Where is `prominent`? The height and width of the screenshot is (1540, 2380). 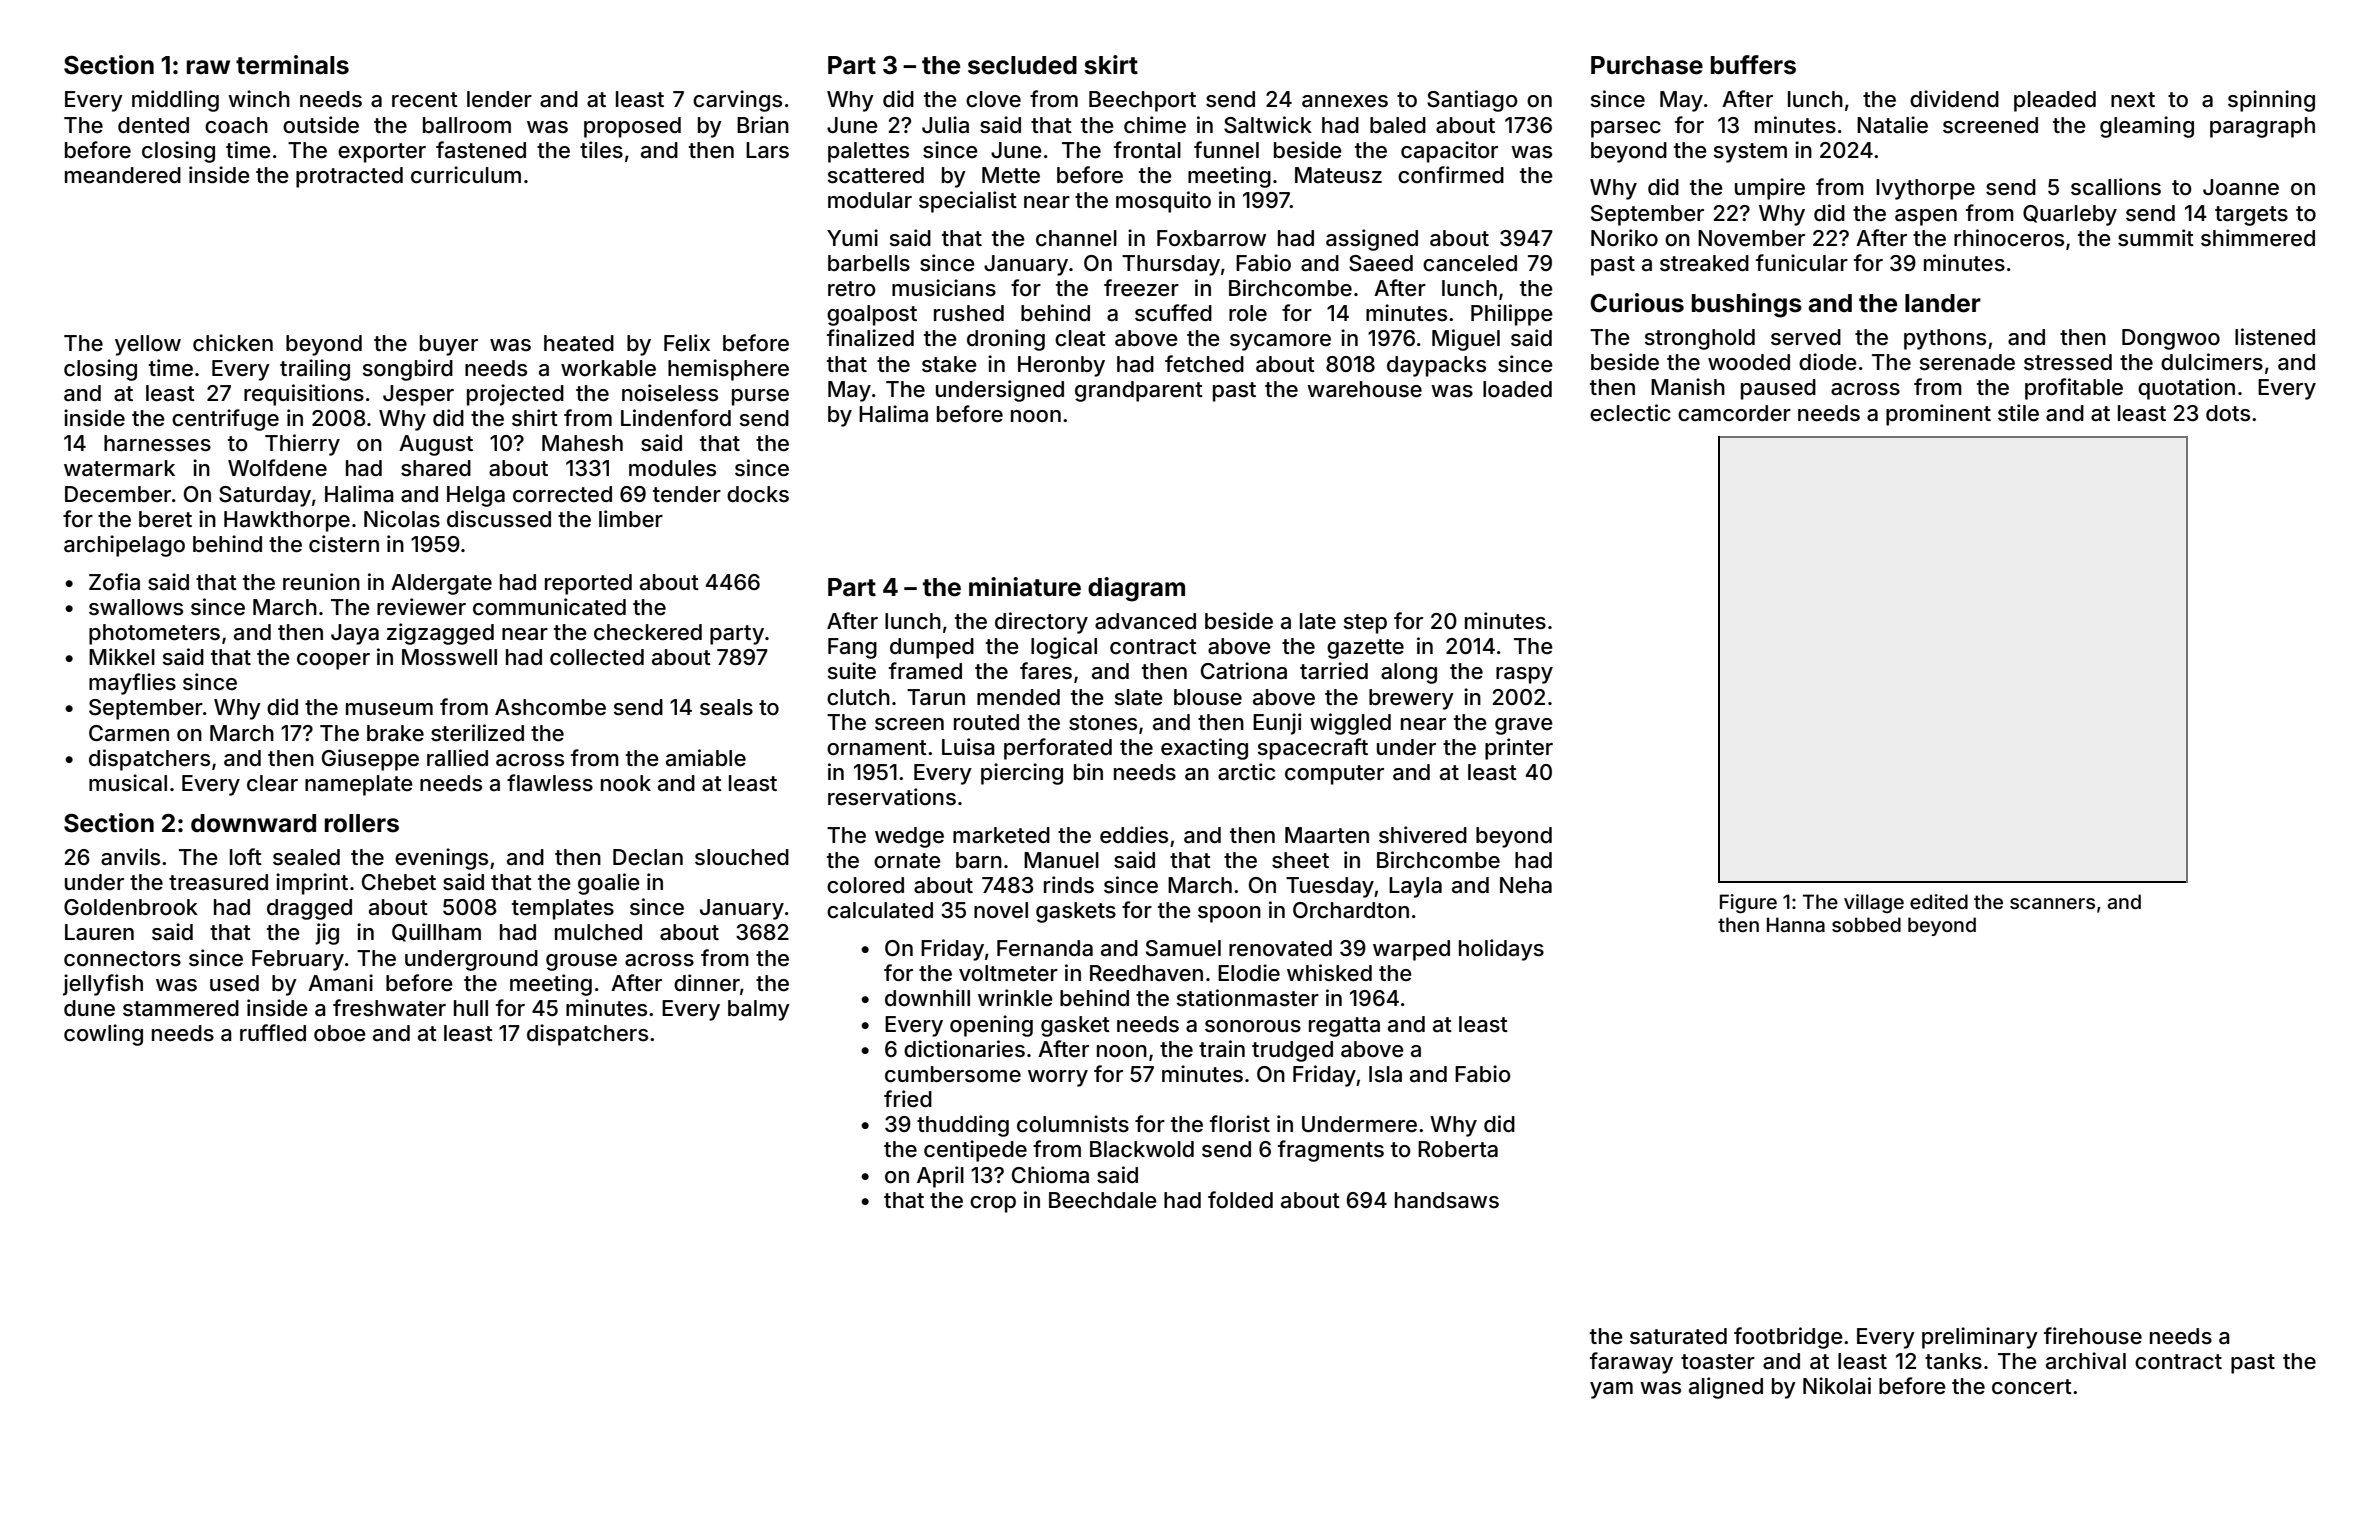
prominent is located at coordinates (1938, 415).
